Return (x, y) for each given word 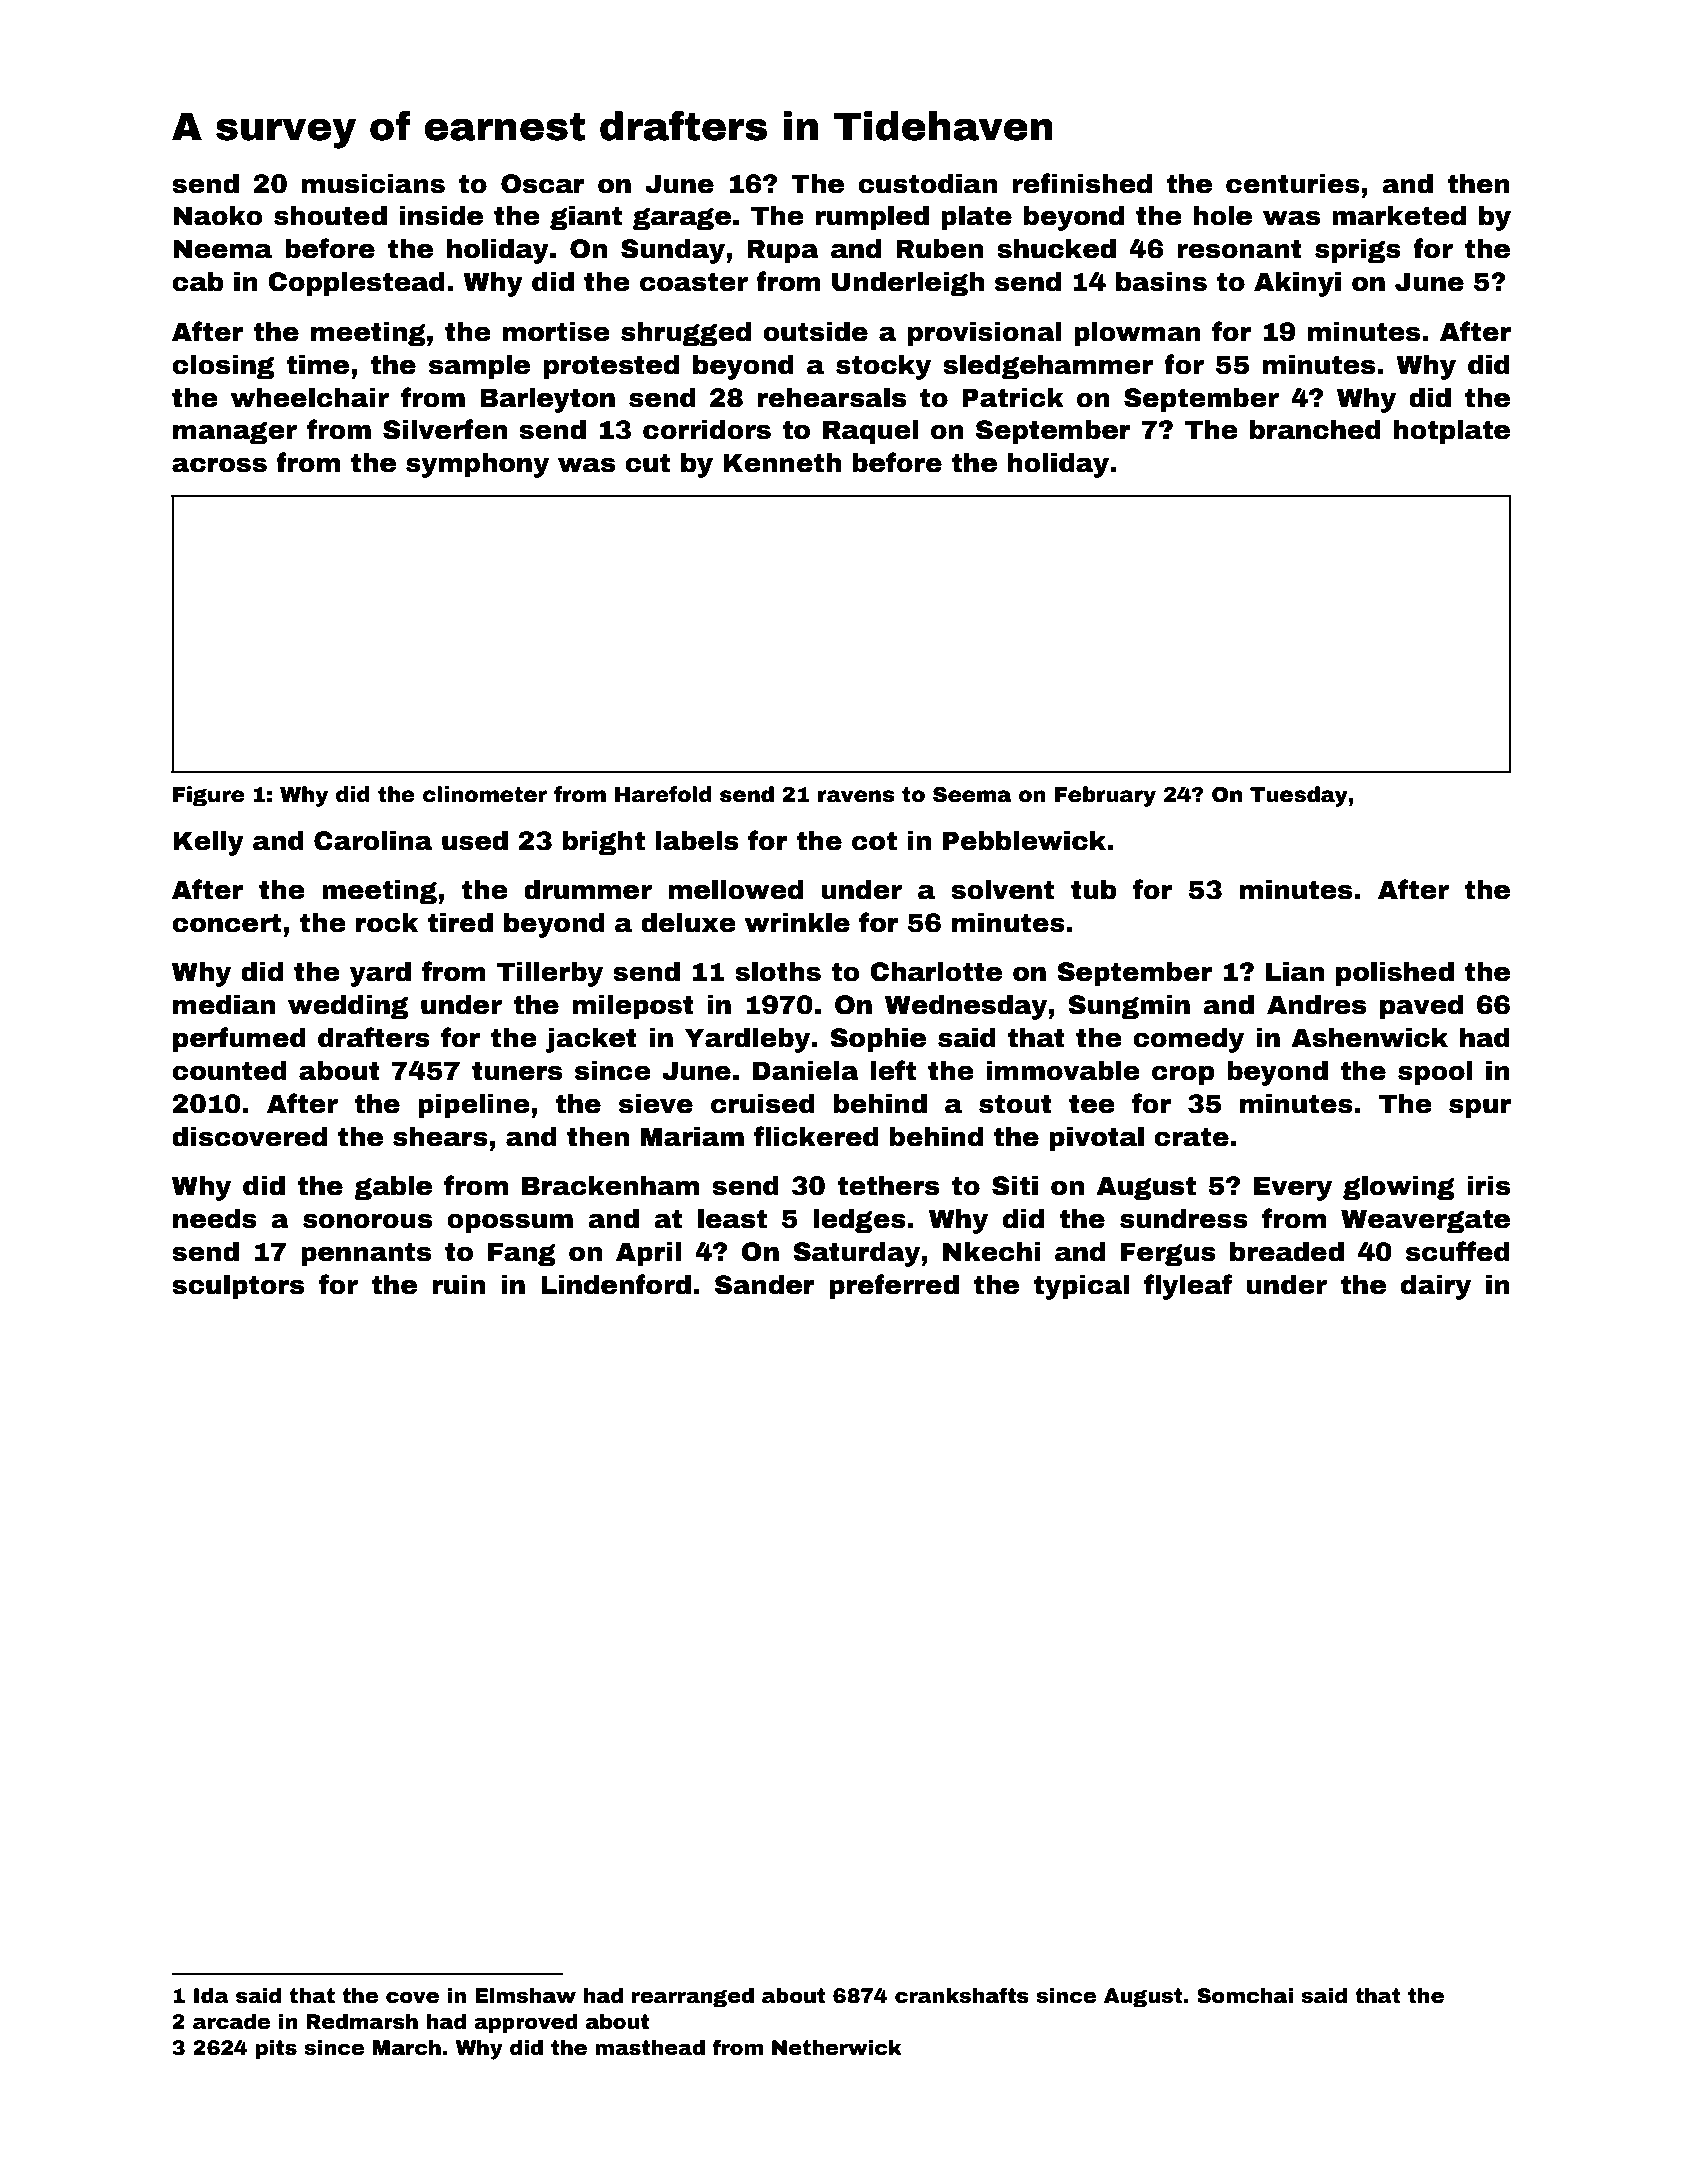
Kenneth (782, 463)
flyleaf (1188, 1287)
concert (226, 923)
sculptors (238, 1287)
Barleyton (547, 400)
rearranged (693, 1997)
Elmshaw (525, 1996)
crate (1191, 1137)
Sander (765, 1285)
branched (1315, 430)
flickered (816, 1136)
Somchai (1245, 1996)
